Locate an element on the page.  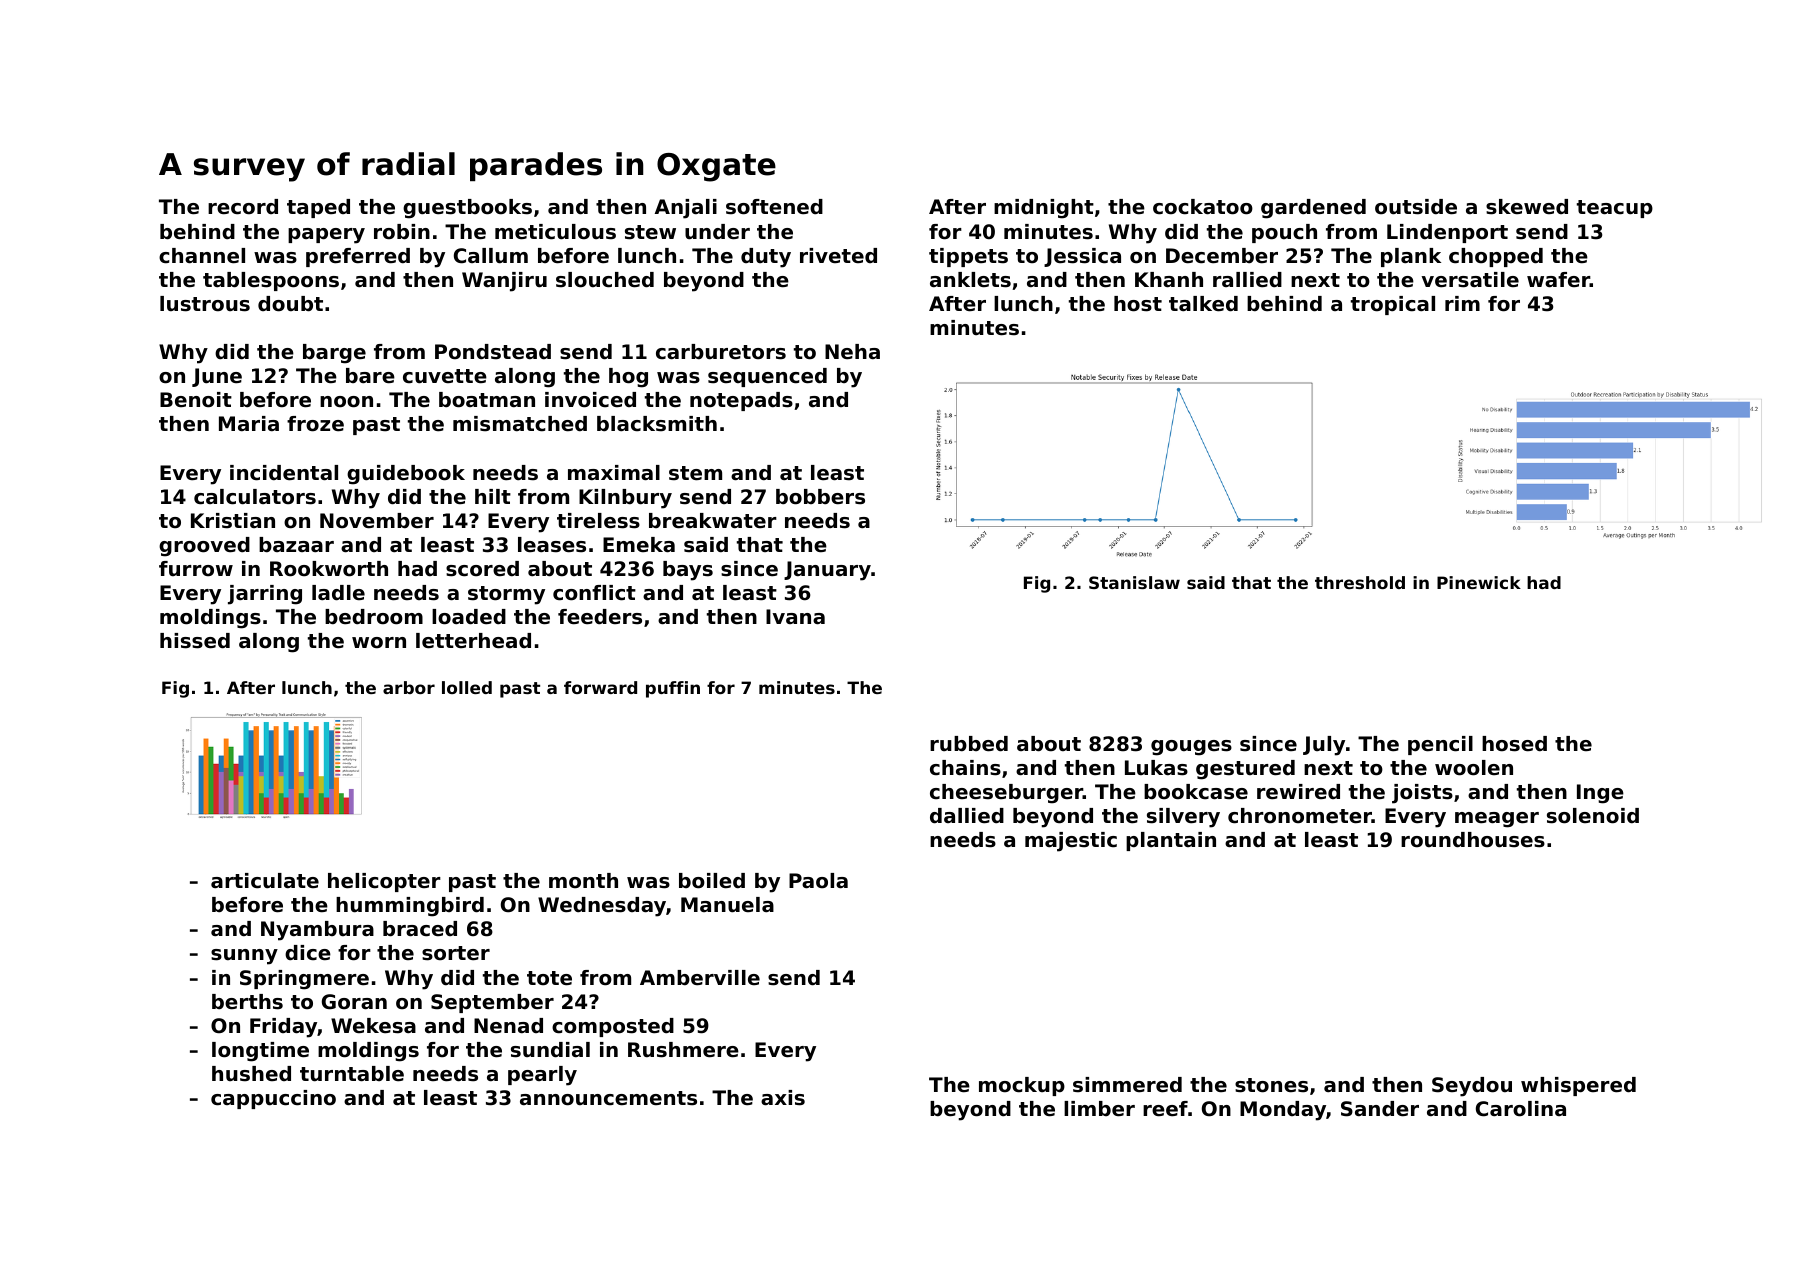
dice is located at coordinates (308, 953).
